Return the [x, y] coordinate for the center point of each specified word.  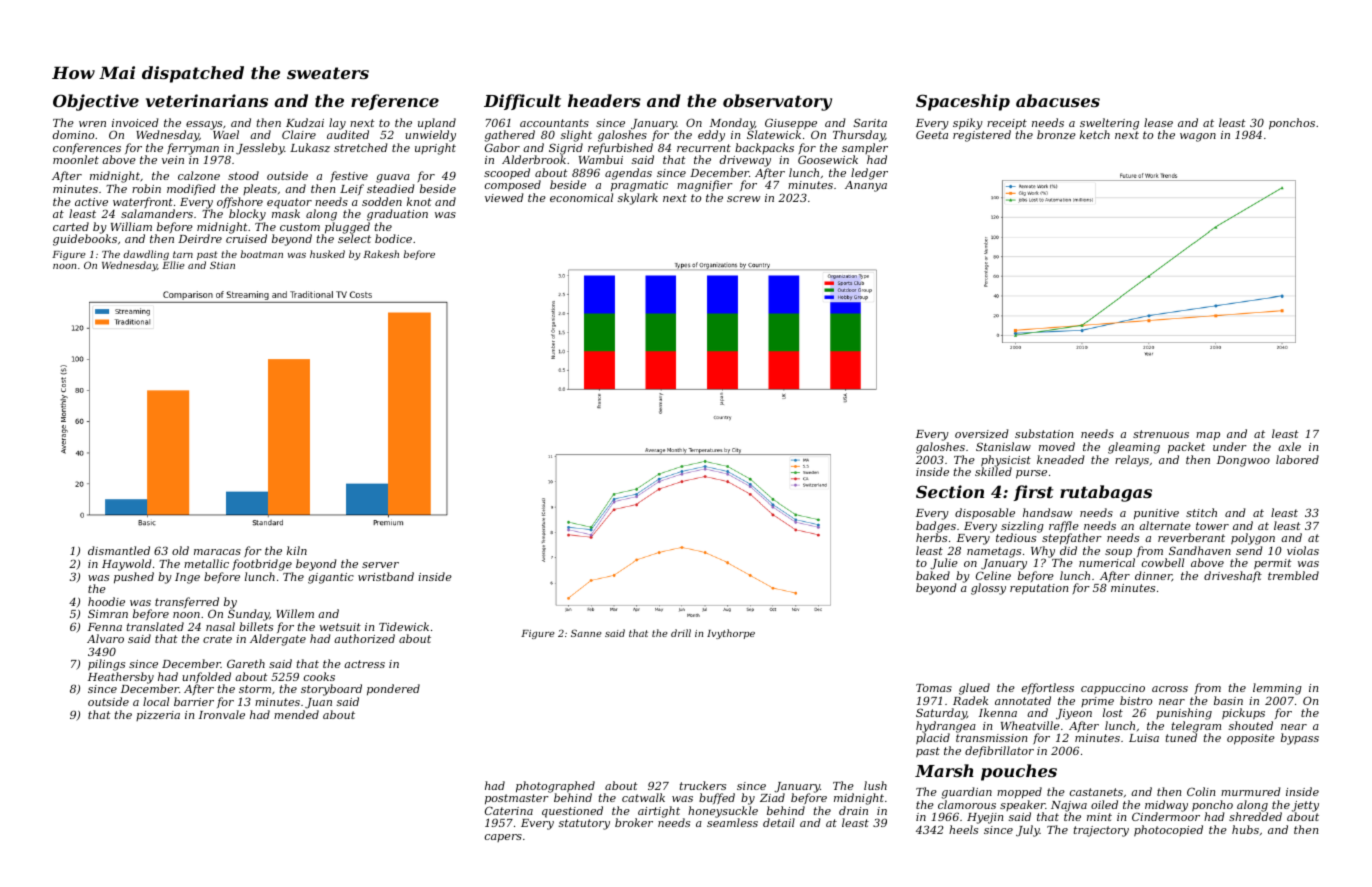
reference [395, 102]
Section [950, 491]
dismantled [119, 550]
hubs [1245, 829]
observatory [777, 102]
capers [503, 838]
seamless [732, 823]
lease [1158, 122]
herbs [931, 538]
